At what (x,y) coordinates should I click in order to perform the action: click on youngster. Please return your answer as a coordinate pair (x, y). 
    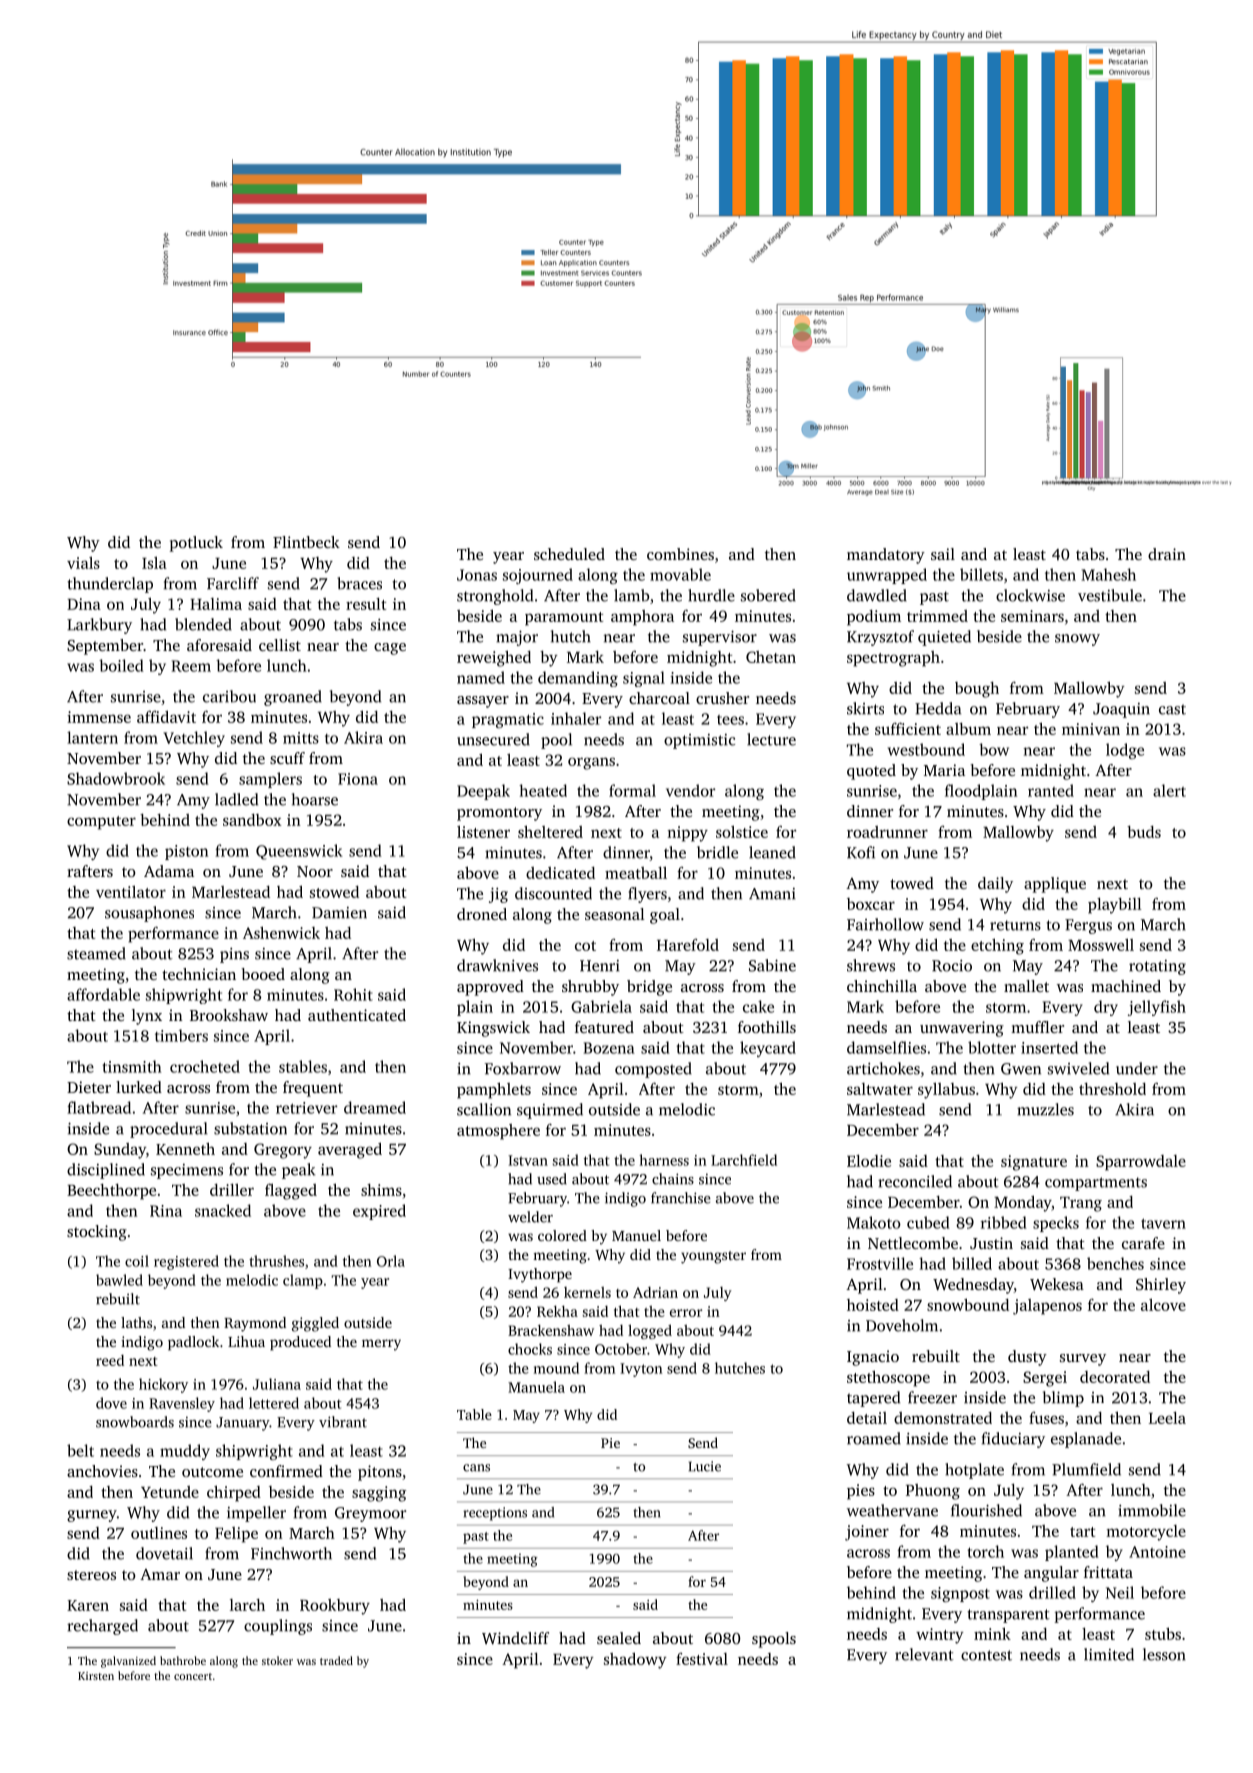
    Looking at the image, I should click on (713, 1257).
